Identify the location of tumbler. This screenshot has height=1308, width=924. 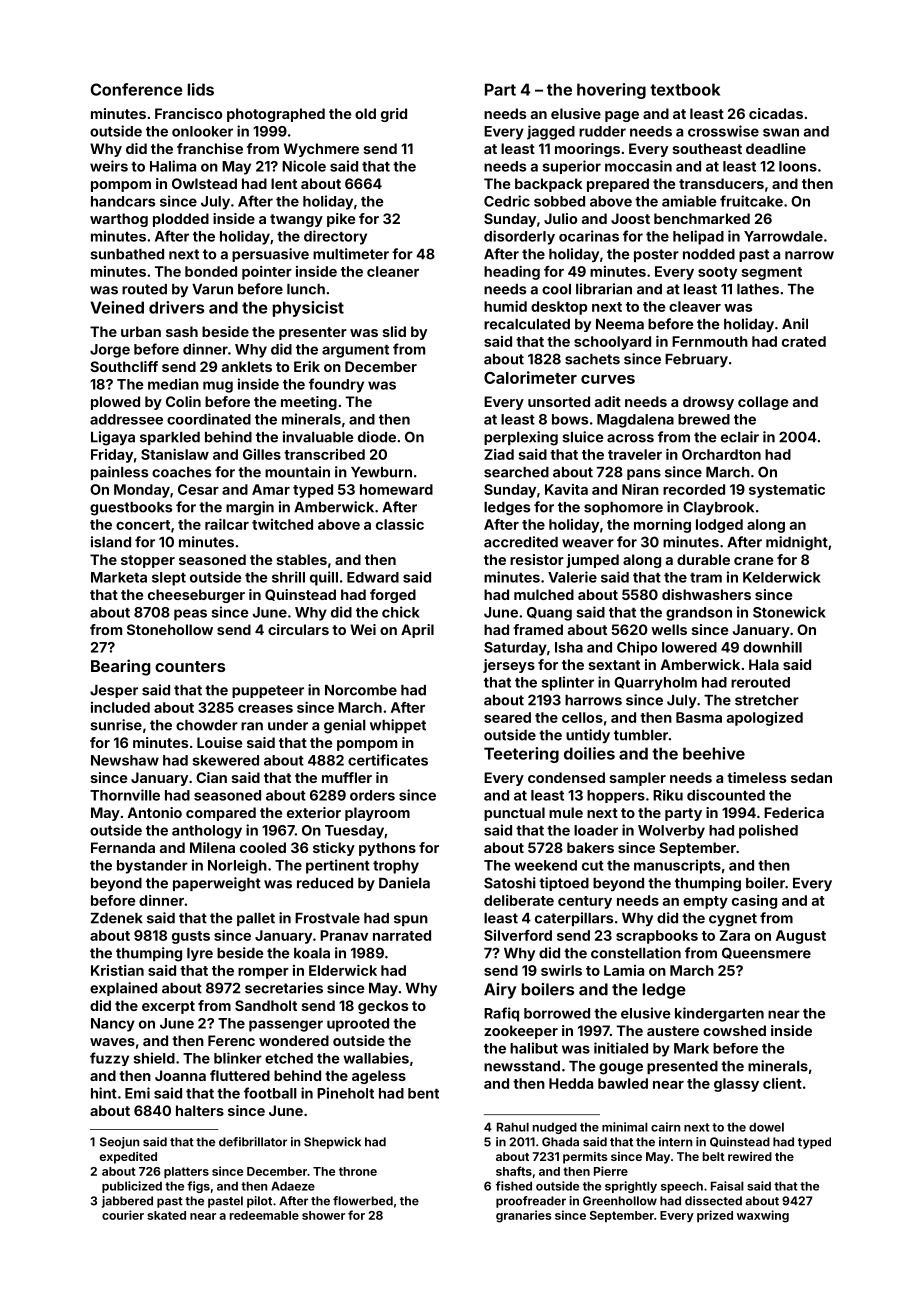
(641, 735).
